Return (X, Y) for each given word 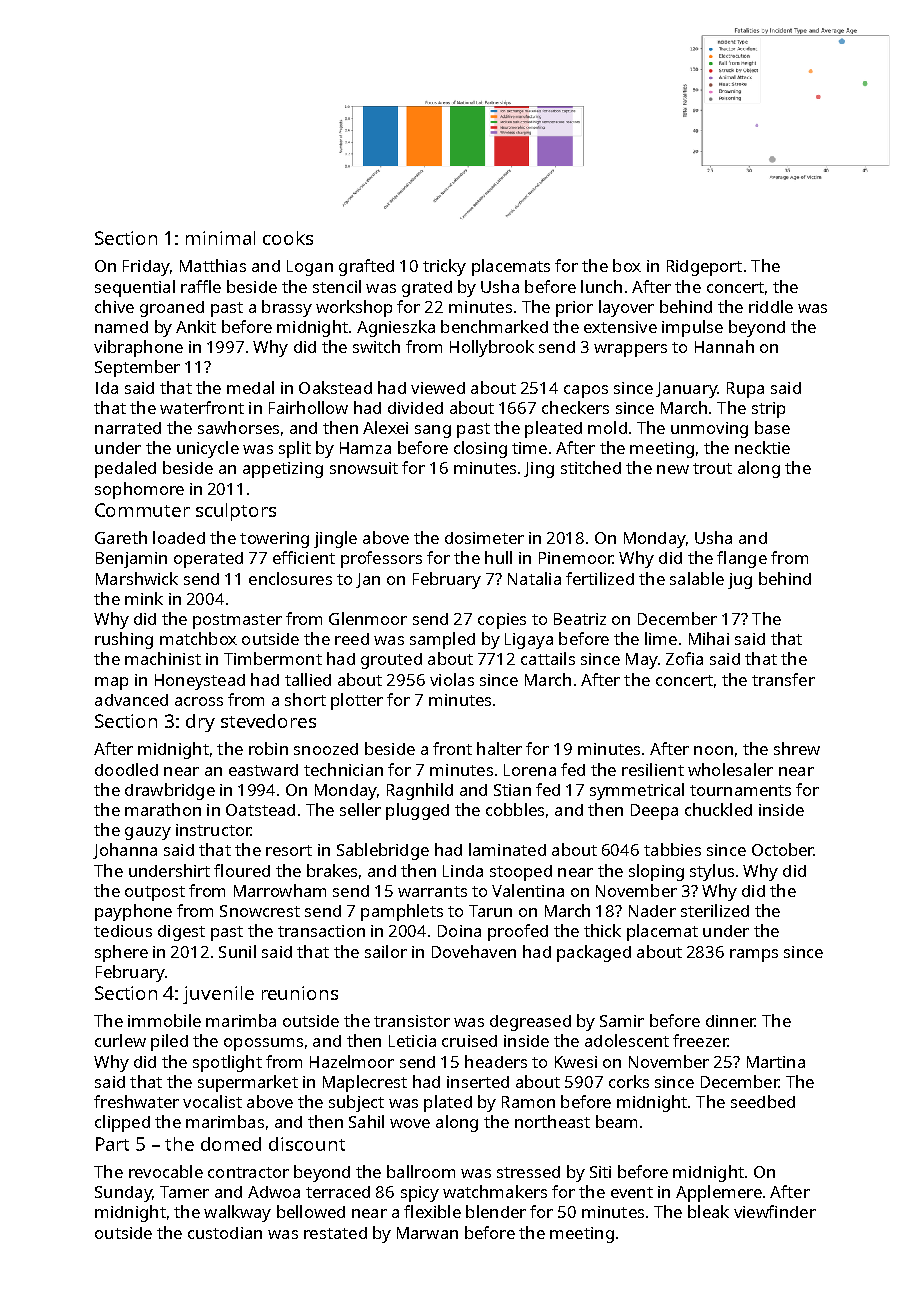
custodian (225, 1233)
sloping (656, 872)
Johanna (125, 851)
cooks (288, 238)
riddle (771, 306)
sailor (386, 951)
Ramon (528, 1102)
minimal (220, 238)
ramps (754, 955)
